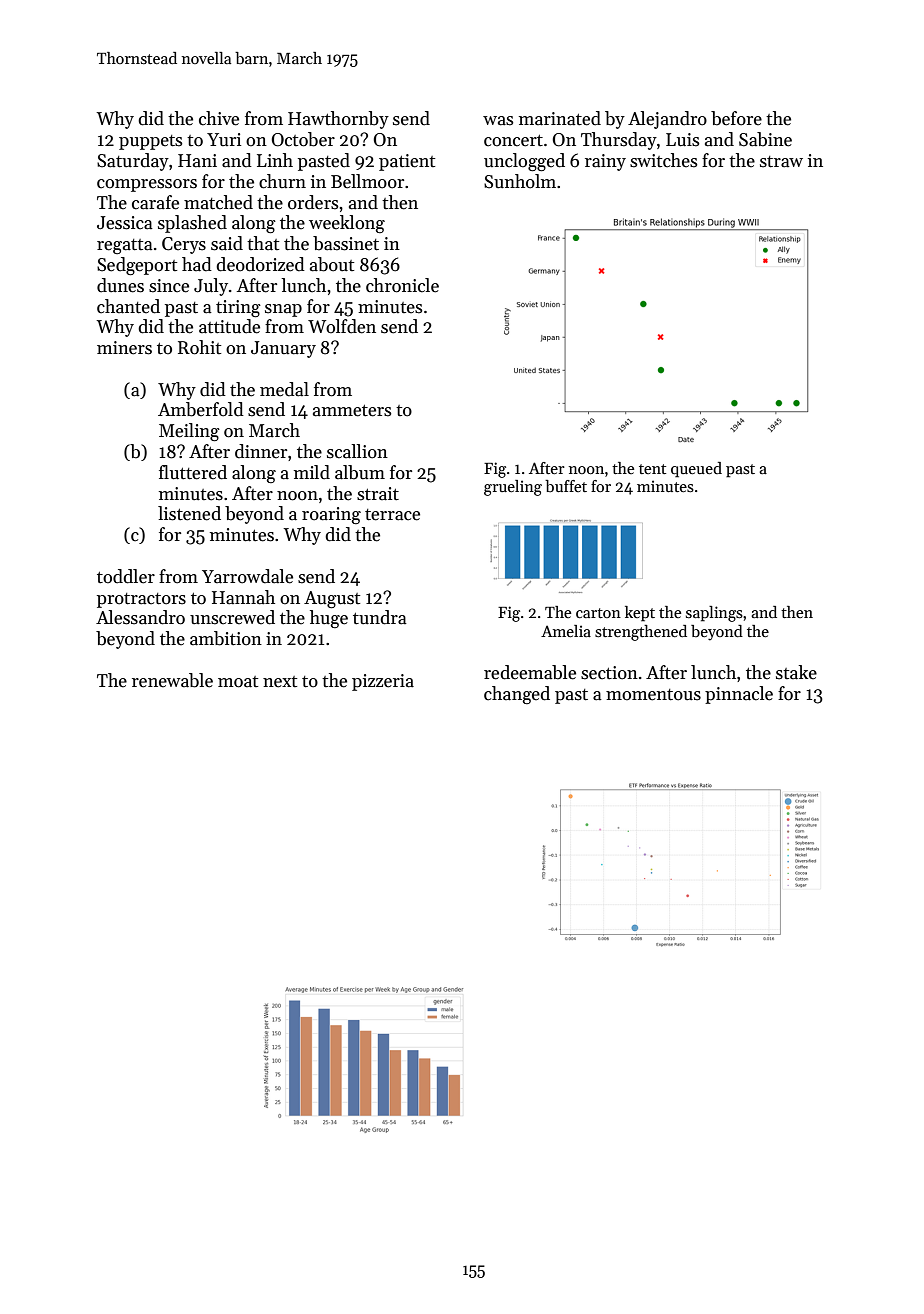  Describe the element at coordinates (696, 470) in the document. I see `queued` at that location.
